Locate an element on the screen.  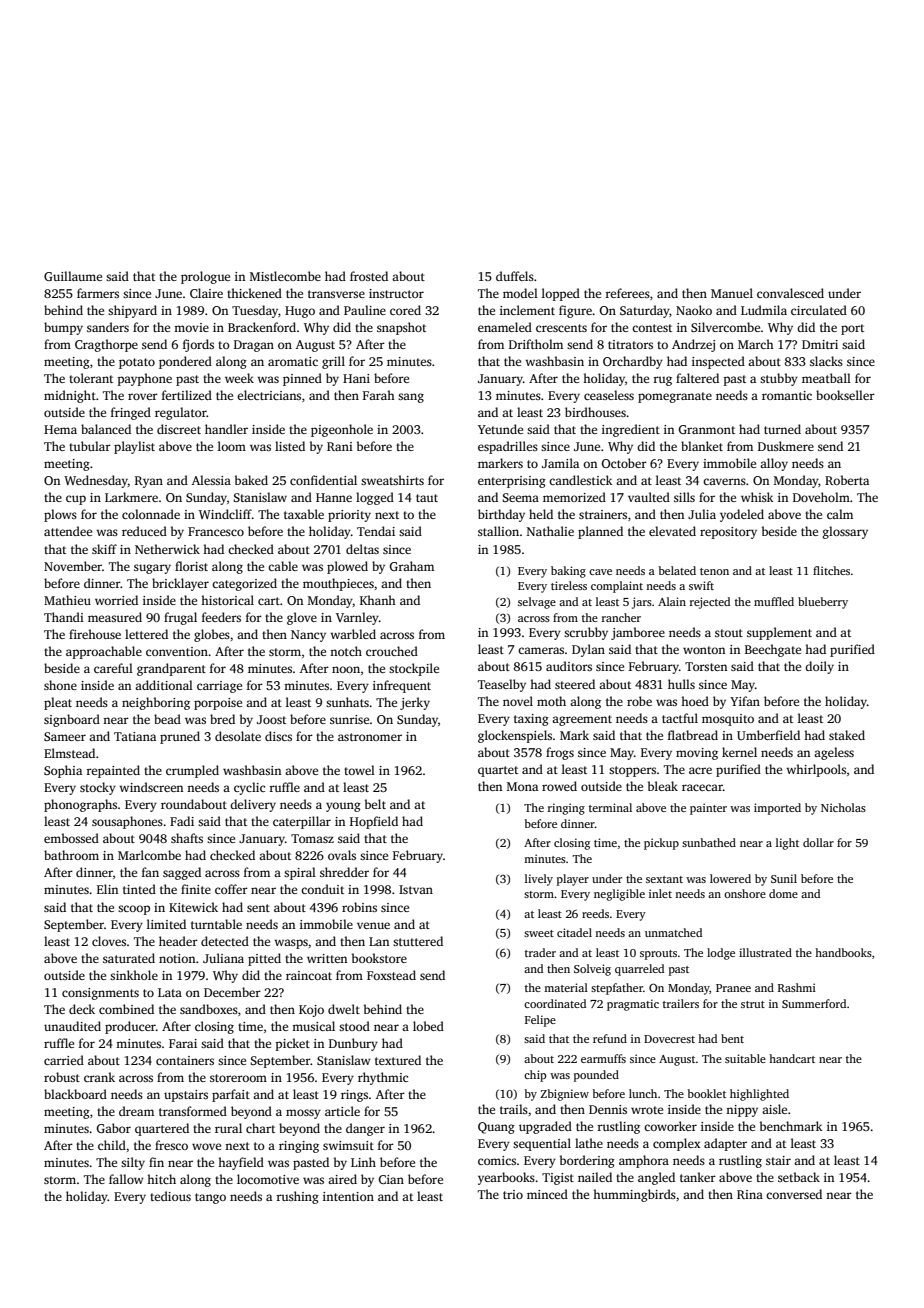
intention is located at coordinates (348, 1196).
